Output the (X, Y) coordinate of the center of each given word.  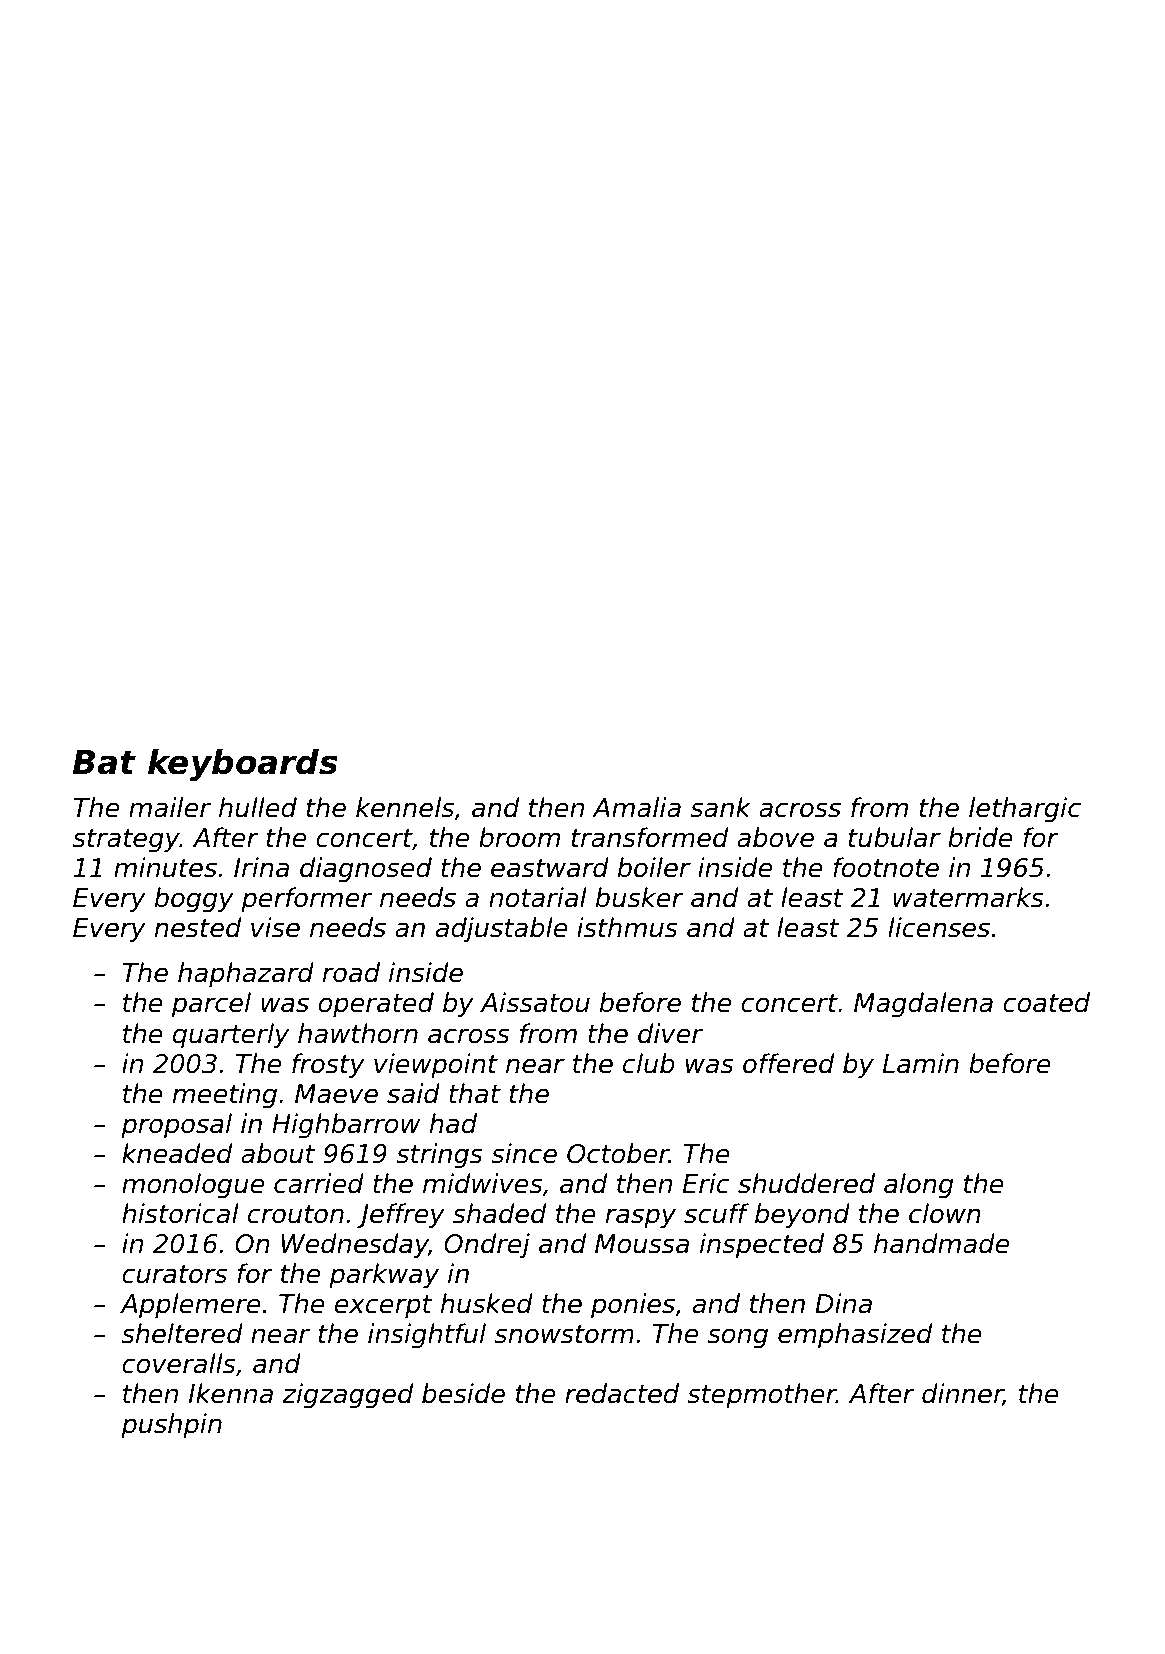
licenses (939, 927)
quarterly (231, 1036)
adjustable (502, 930)
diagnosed (366, 870)
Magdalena (923, 1005)
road (351, 972)
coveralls (179, 1363)
